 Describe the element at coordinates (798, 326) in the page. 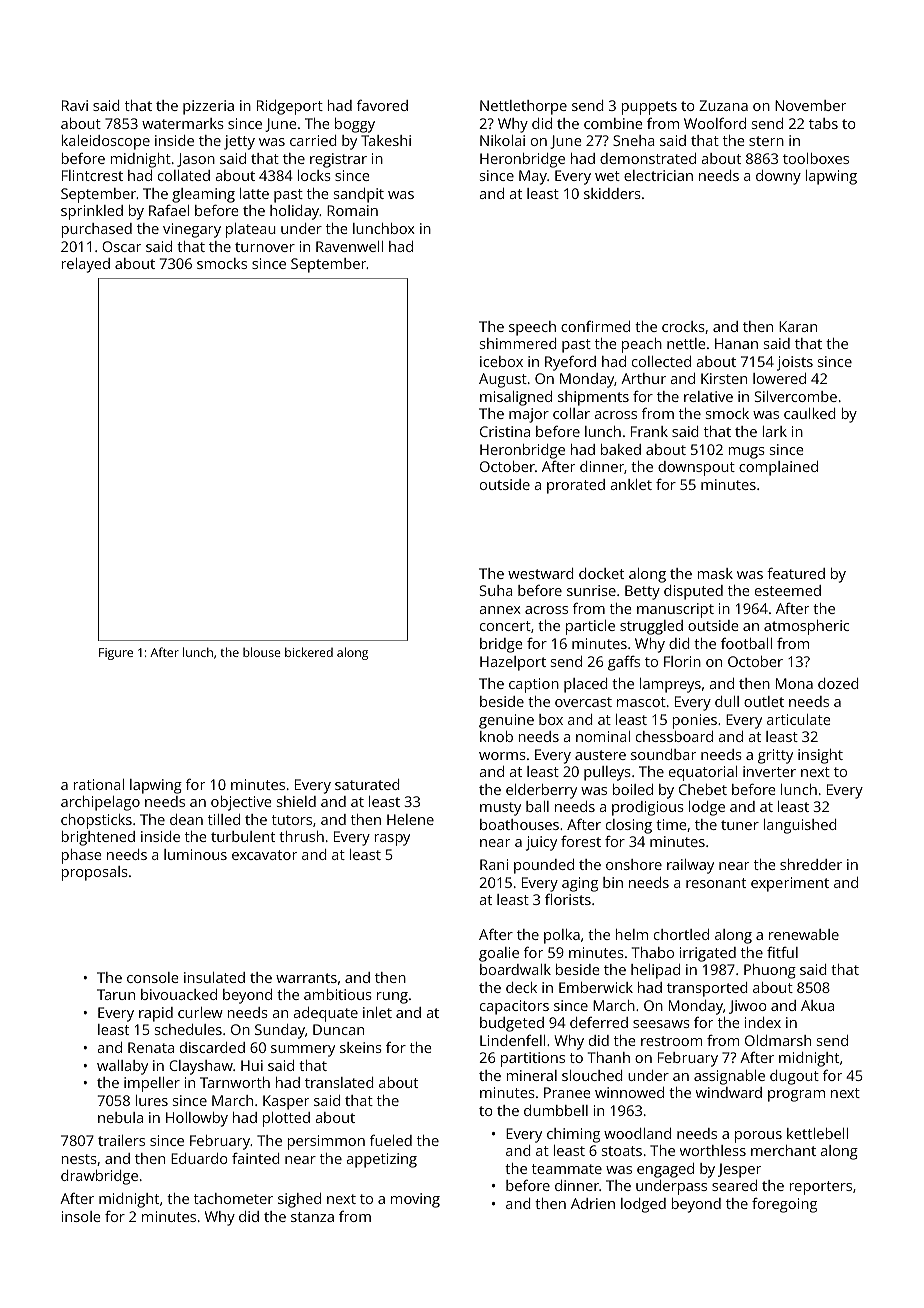

I see `Karan` at that location.
